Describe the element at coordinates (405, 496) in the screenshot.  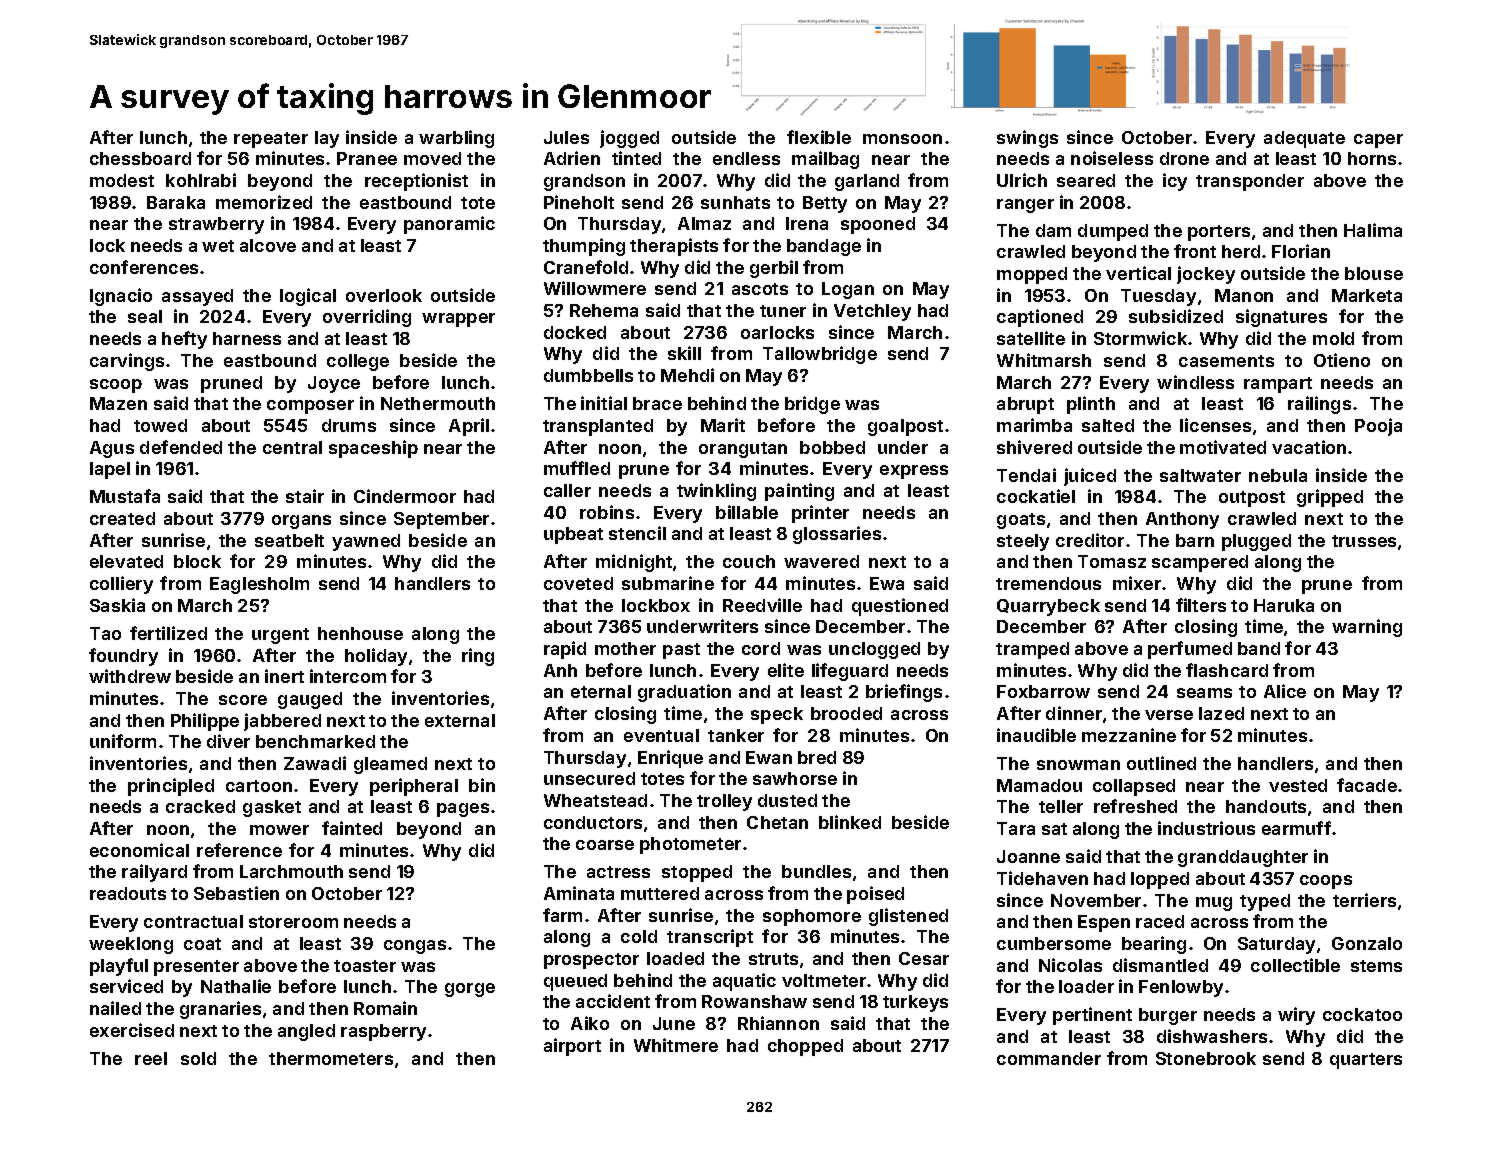
I see `Cindermoor` at that location.
